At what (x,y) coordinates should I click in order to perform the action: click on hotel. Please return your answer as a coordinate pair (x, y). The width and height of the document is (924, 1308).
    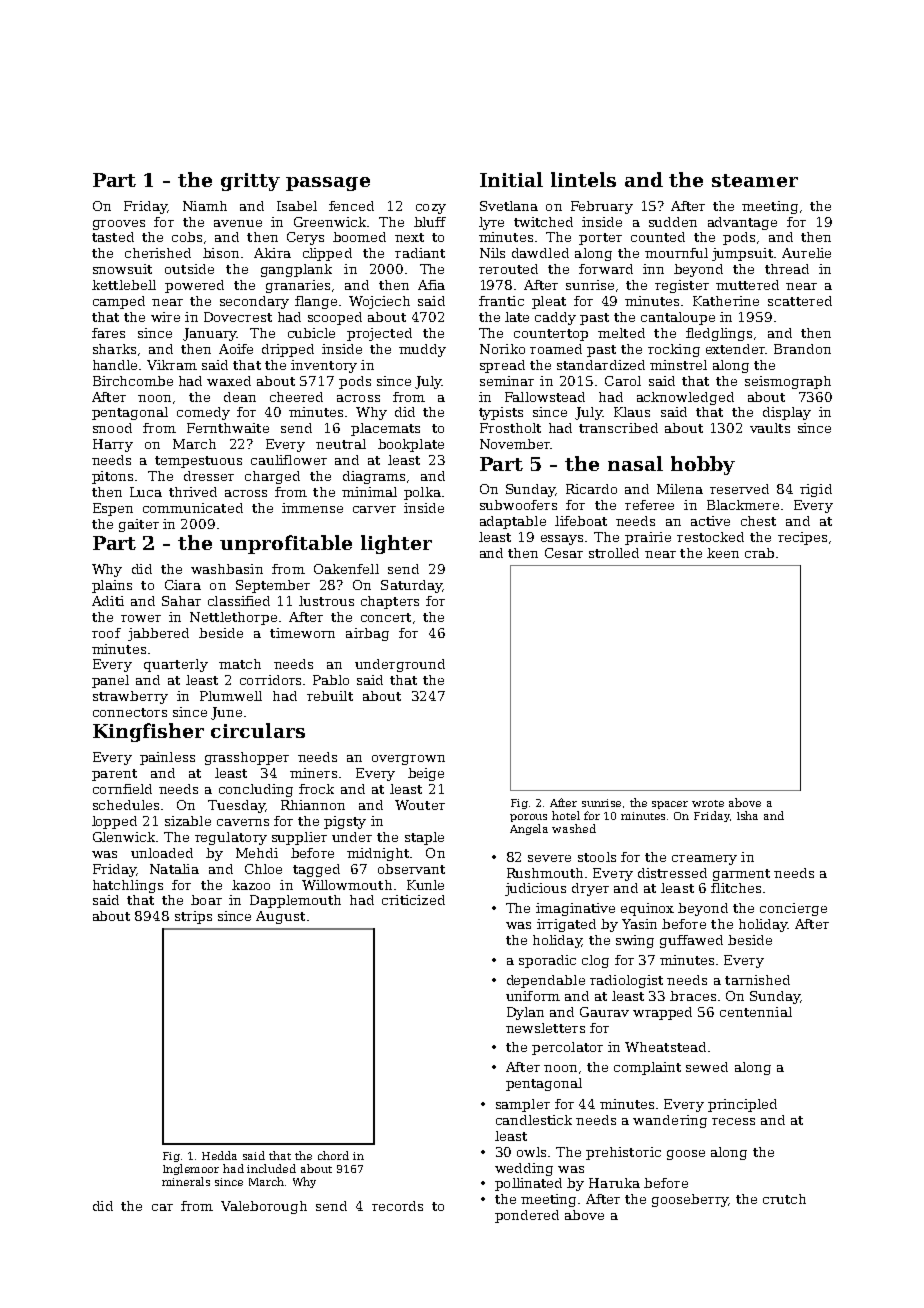
    Looking at the image, I should click on (566, 815).
